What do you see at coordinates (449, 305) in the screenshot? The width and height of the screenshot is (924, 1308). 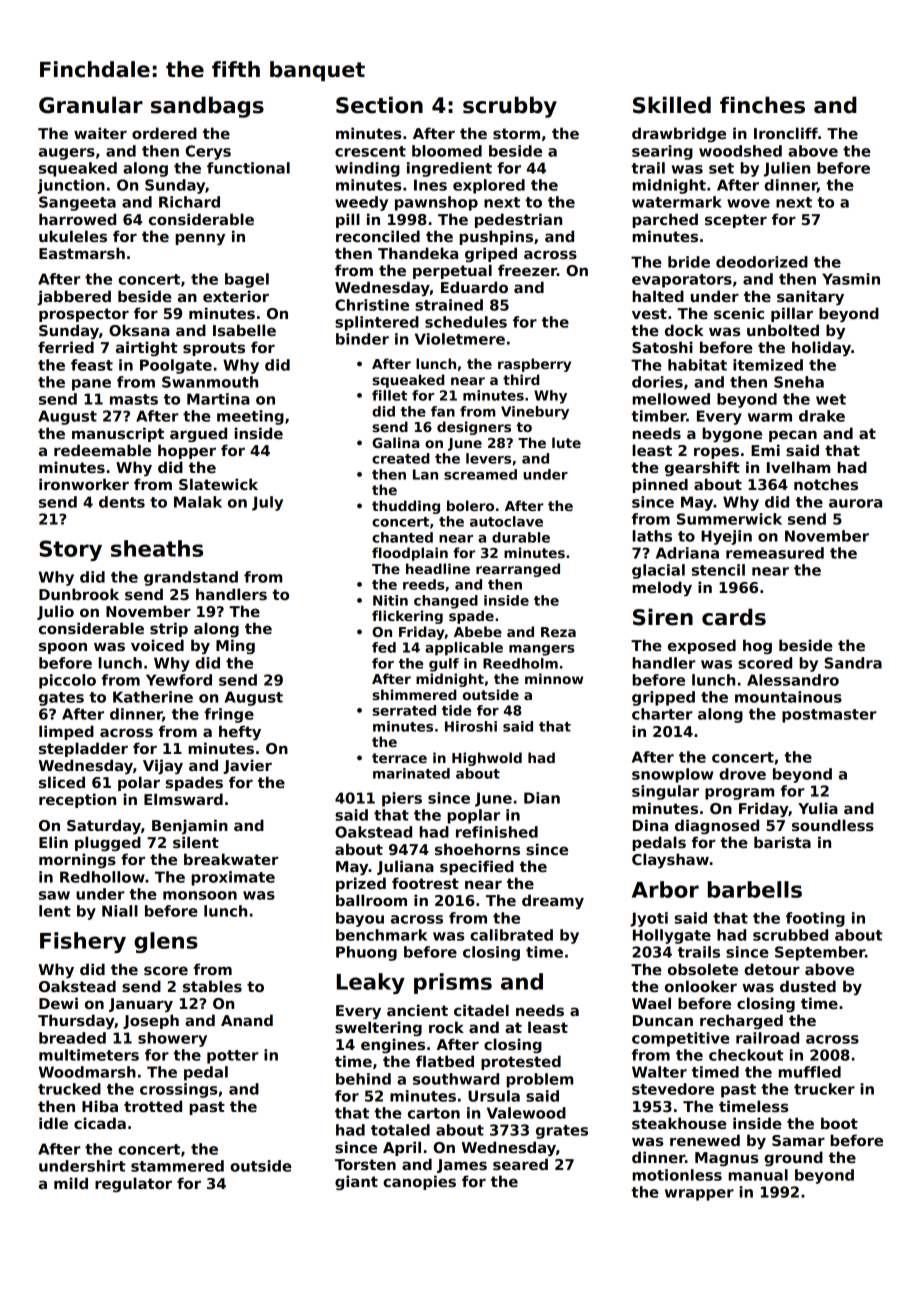 I see `strained` at bounding box center [449, 305].
